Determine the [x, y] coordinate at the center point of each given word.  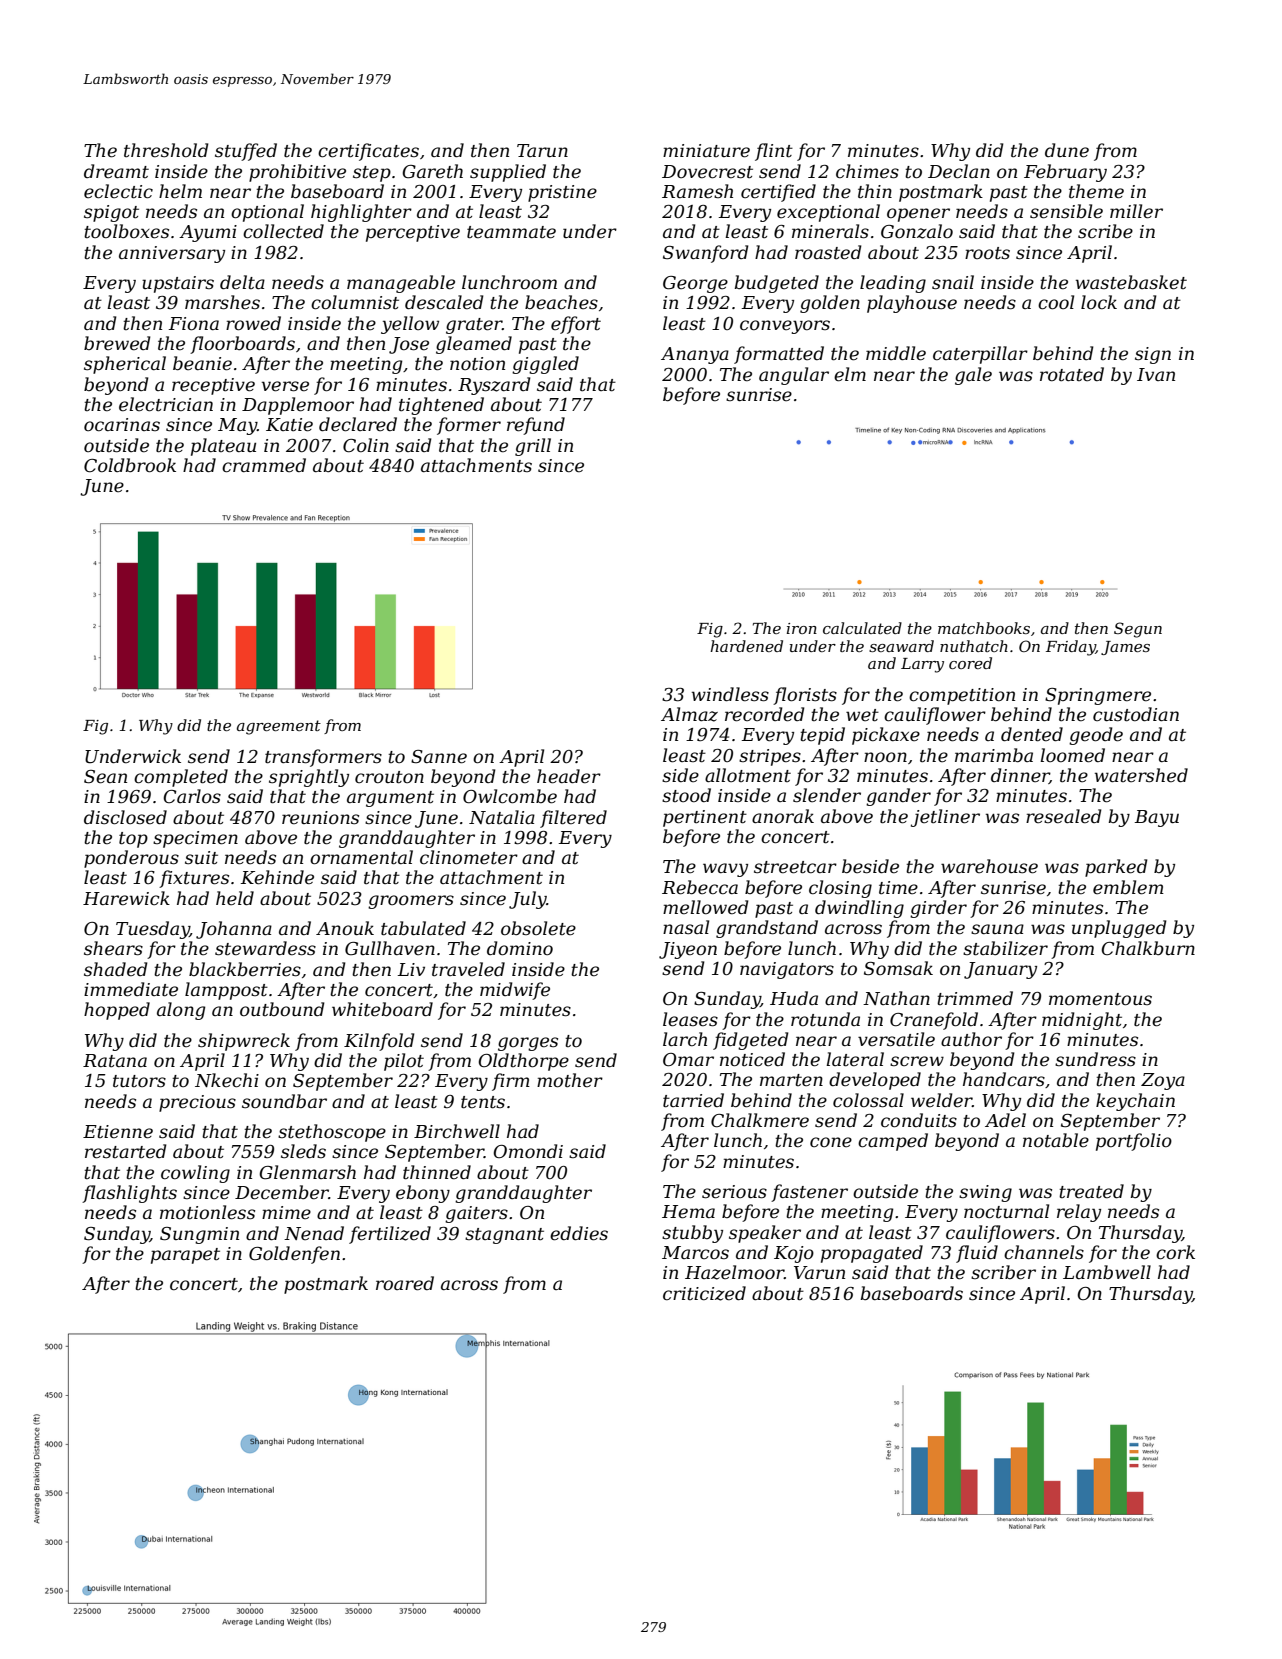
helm [180, 191]
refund [536, 426]
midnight [1082, 1021]
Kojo [794, 1254]
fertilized [390, 1235]
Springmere [1098, 696]
